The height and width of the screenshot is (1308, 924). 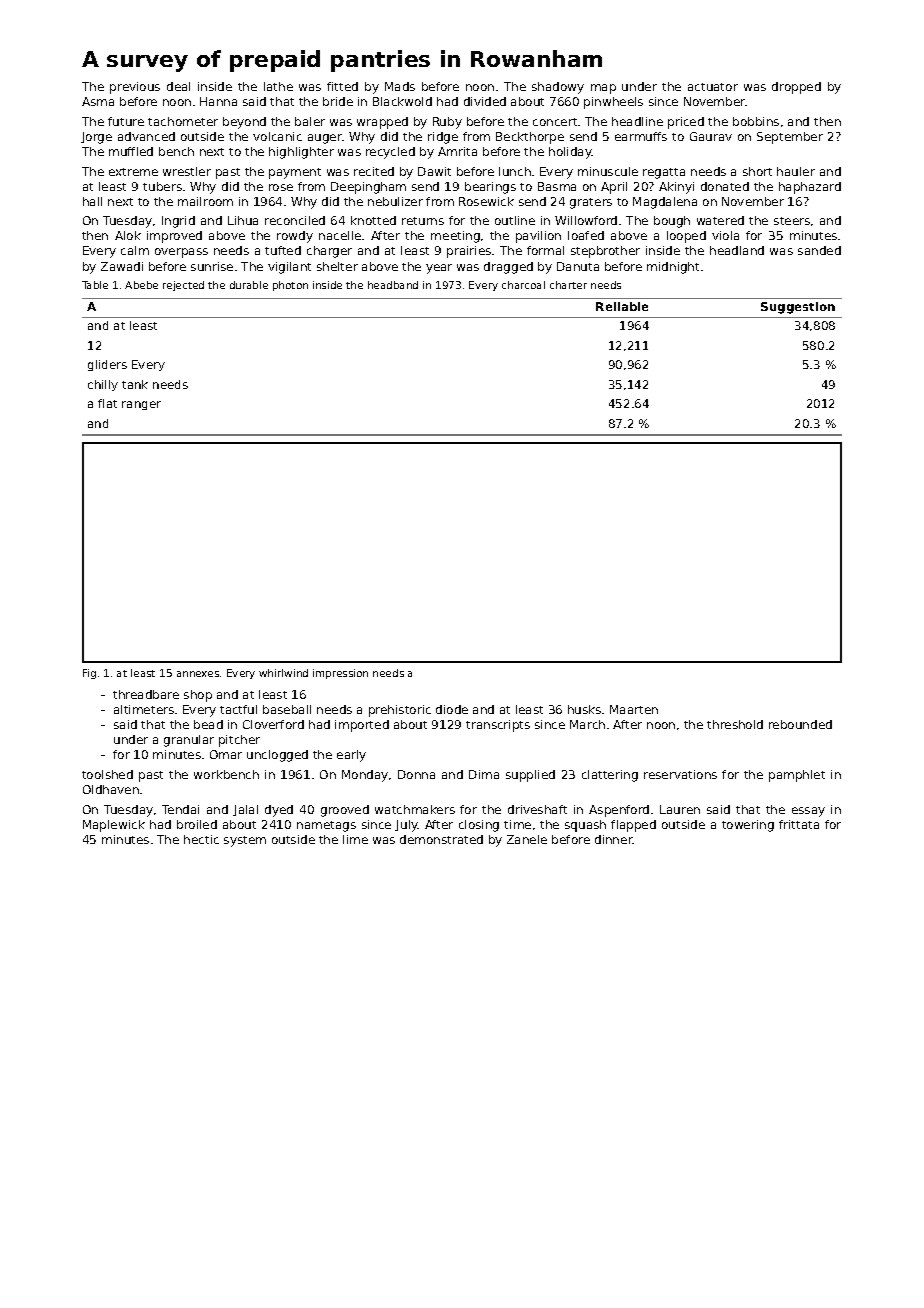 What do you see at coordinates (711, 136) in the screenshot?
I see `Gaurav` at bounding box center [711, 136].
